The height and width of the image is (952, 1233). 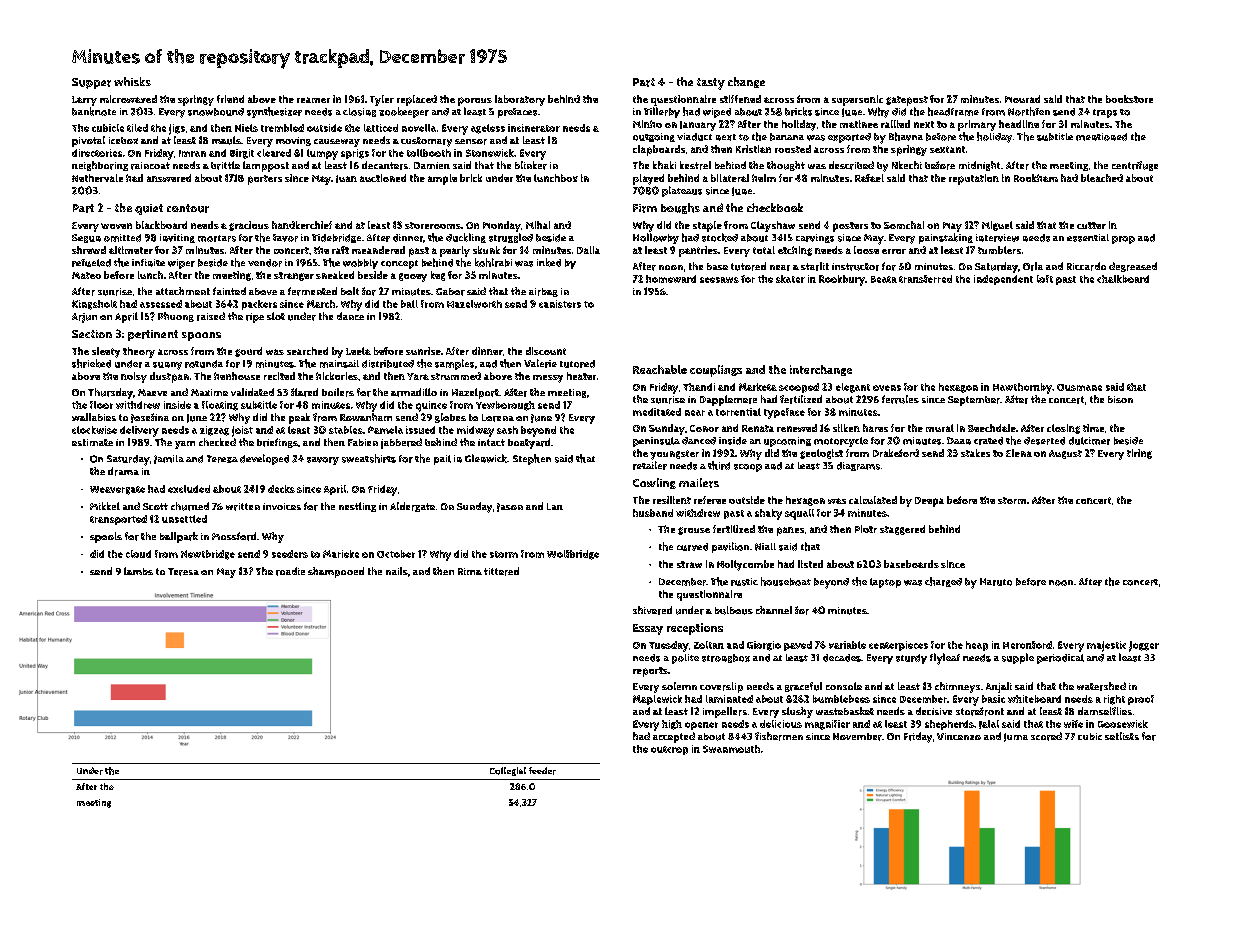 What do you see at coordinates (1091, 225) in the image?
I see `cutter` at bounding box center [1091, 225].
